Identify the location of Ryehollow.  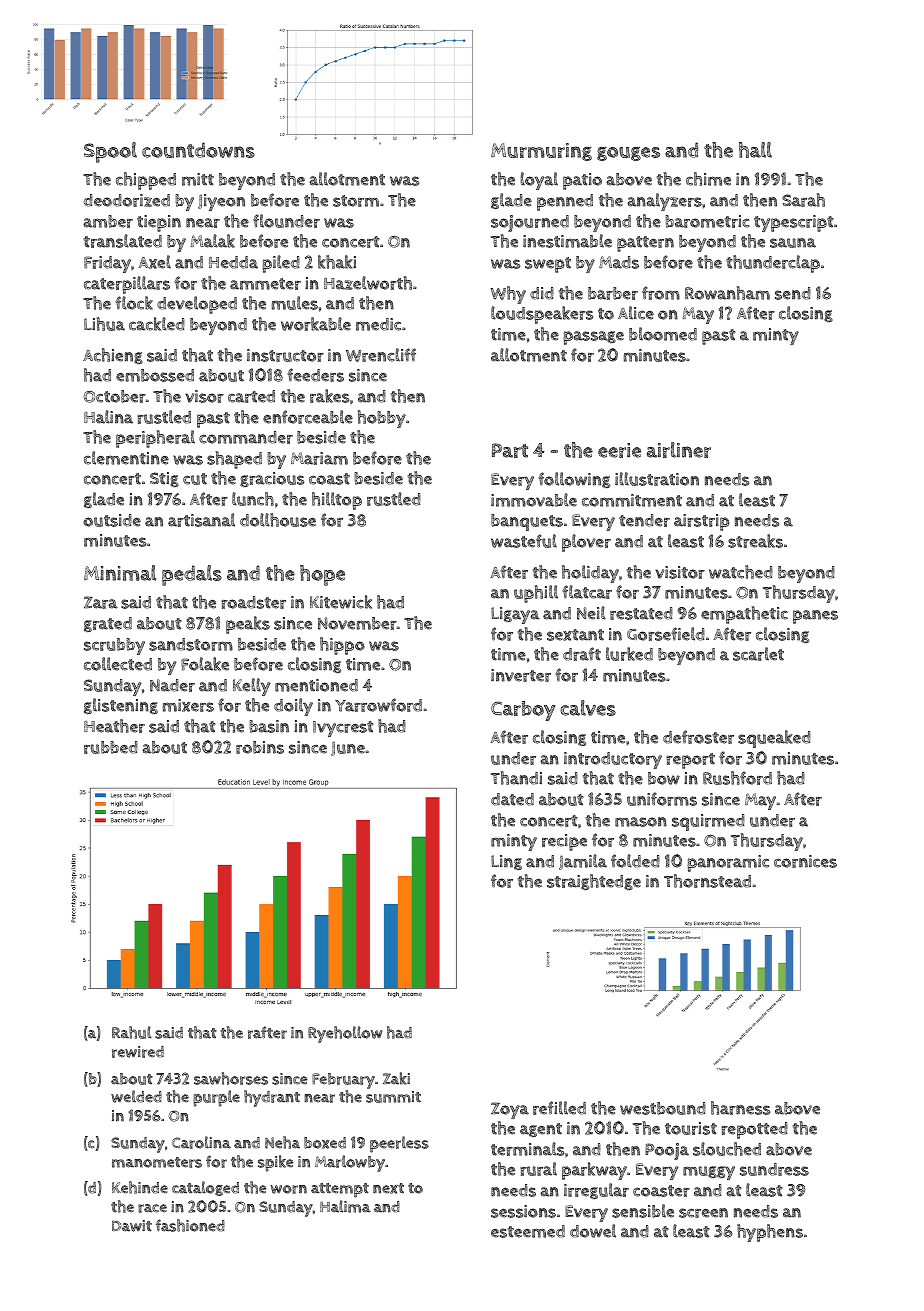
(345, 1034).
